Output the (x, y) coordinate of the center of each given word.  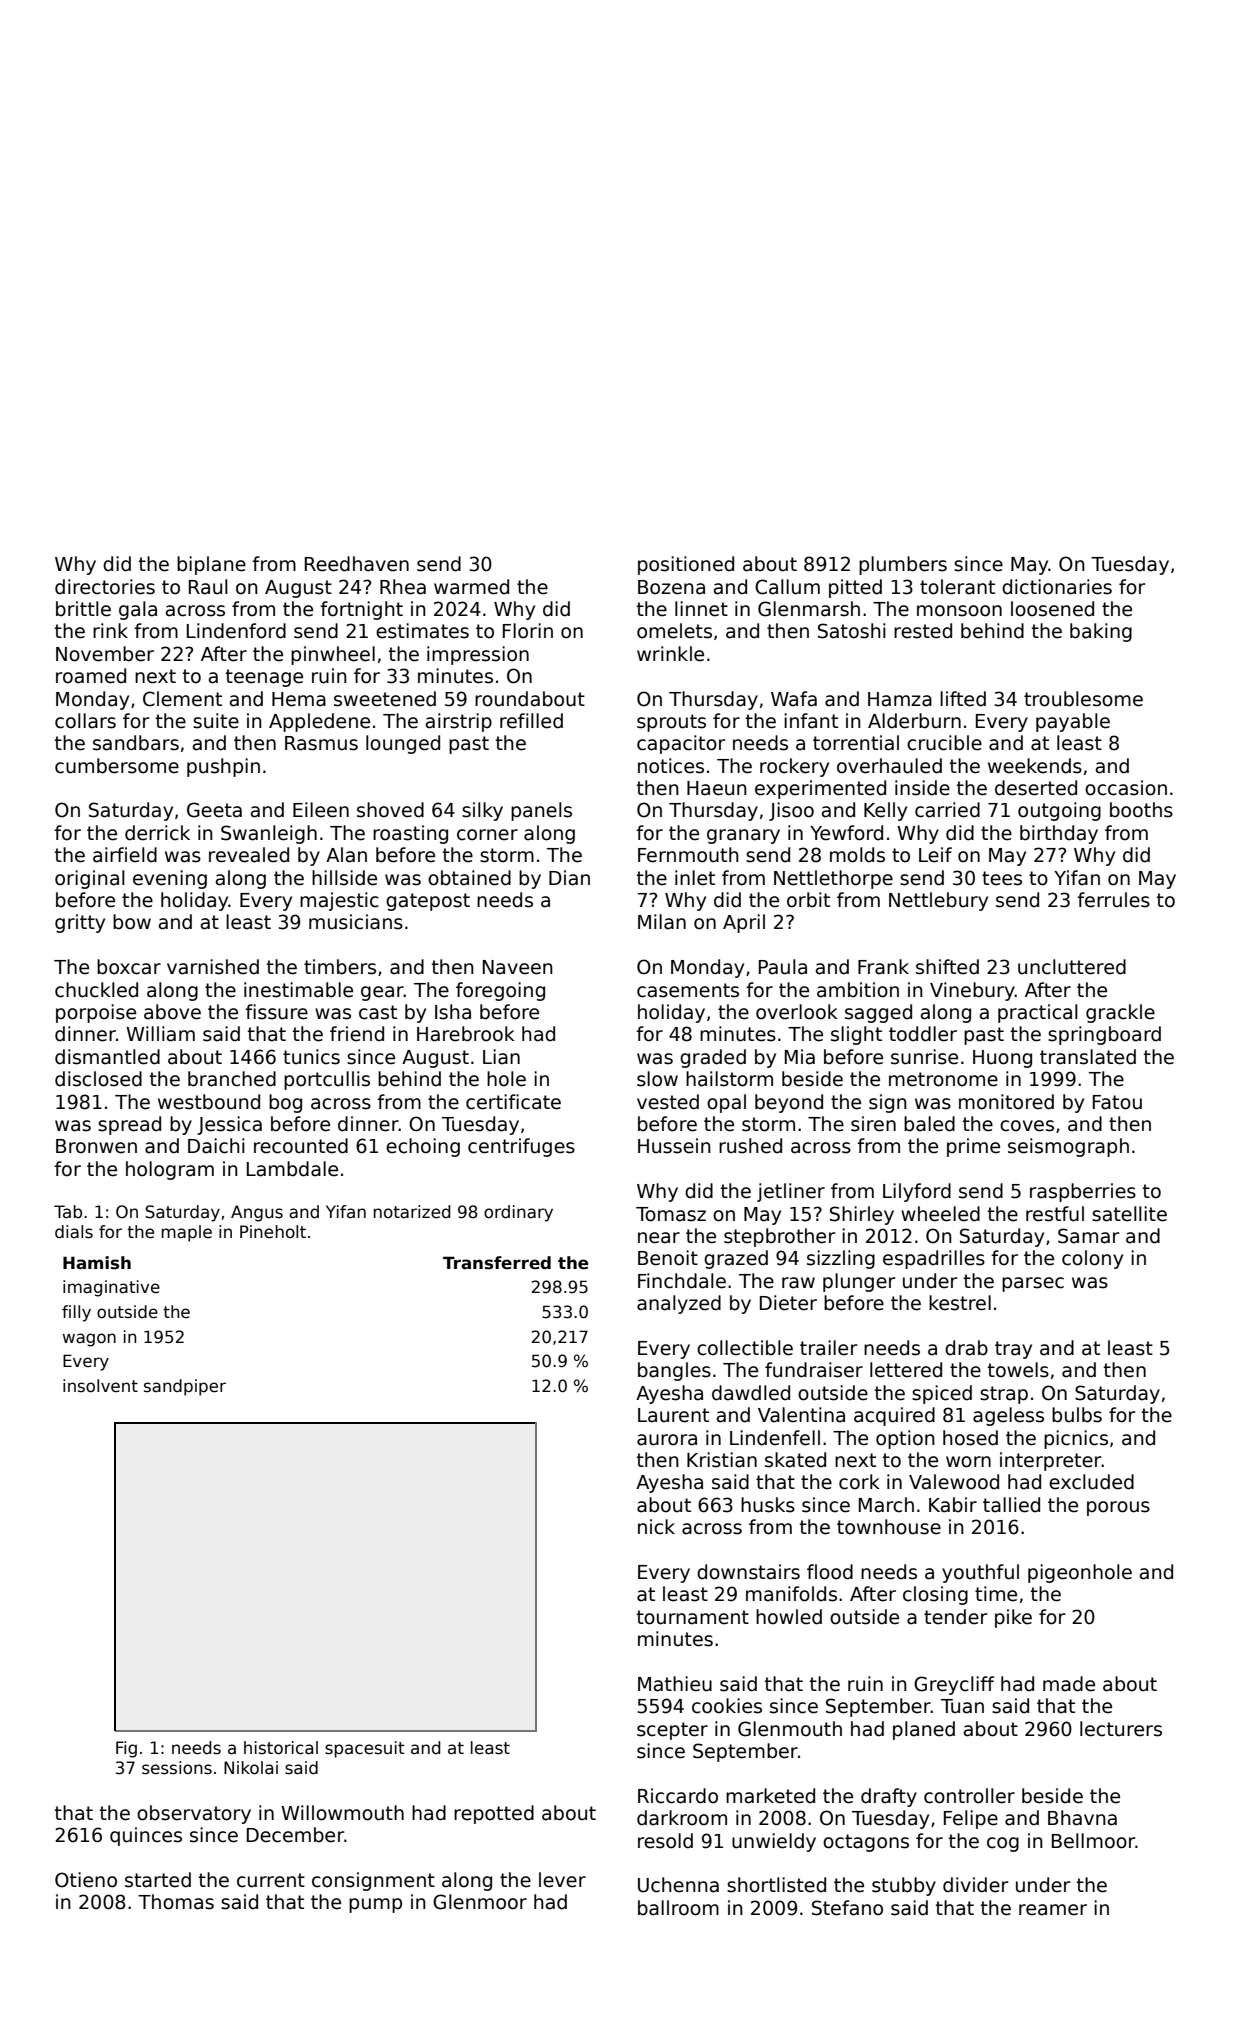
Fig (126, 1749)
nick (656, 1527)
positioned (686, 565)
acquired (894, 1416)
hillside (344, 878)
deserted (1036, 788)
